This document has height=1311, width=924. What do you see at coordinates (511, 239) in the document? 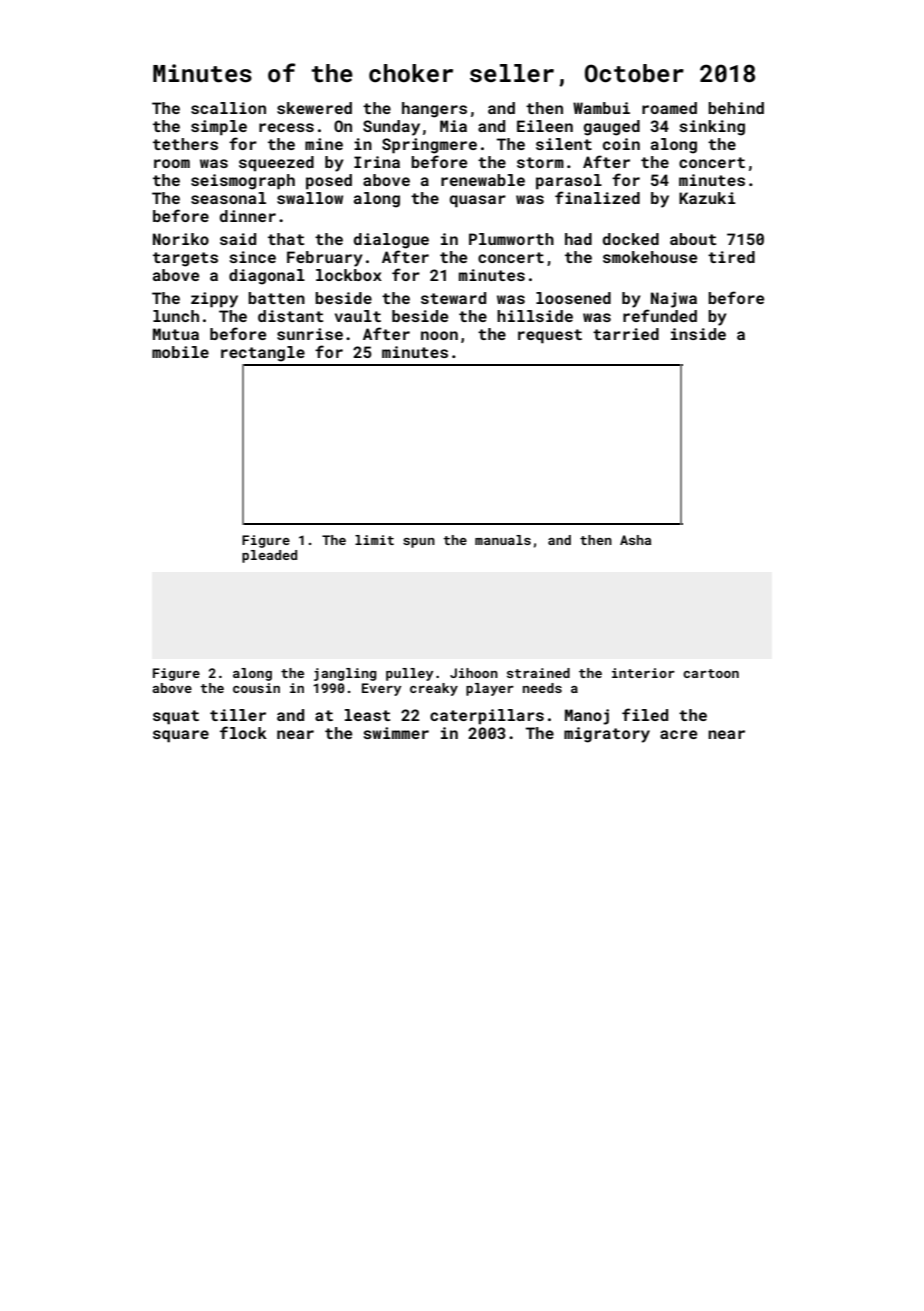
I see `Plumworth` at bounding box center [511, 239].
